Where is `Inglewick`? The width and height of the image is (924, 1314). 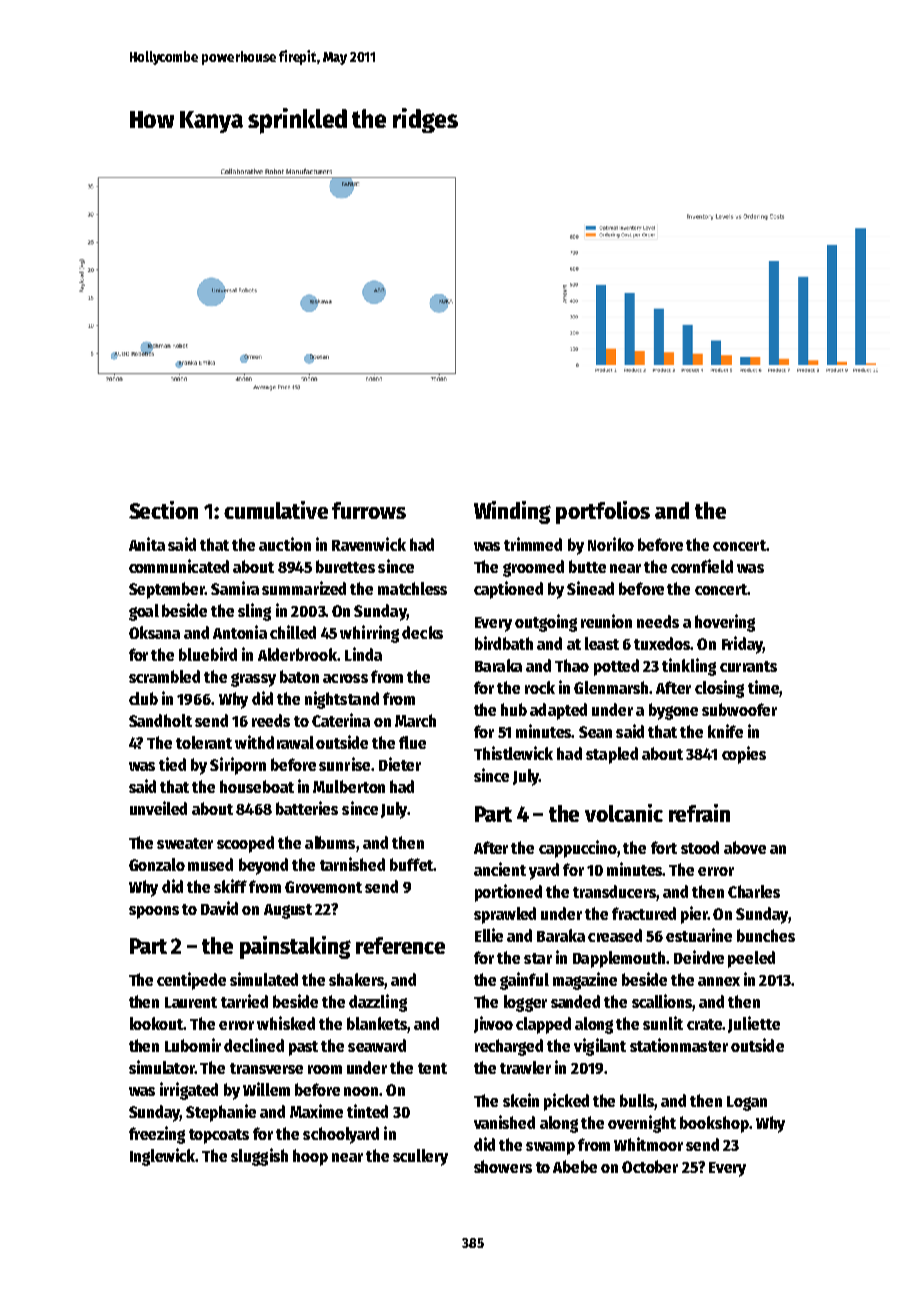 Inglewick is located at coordinates (162, 1157).
